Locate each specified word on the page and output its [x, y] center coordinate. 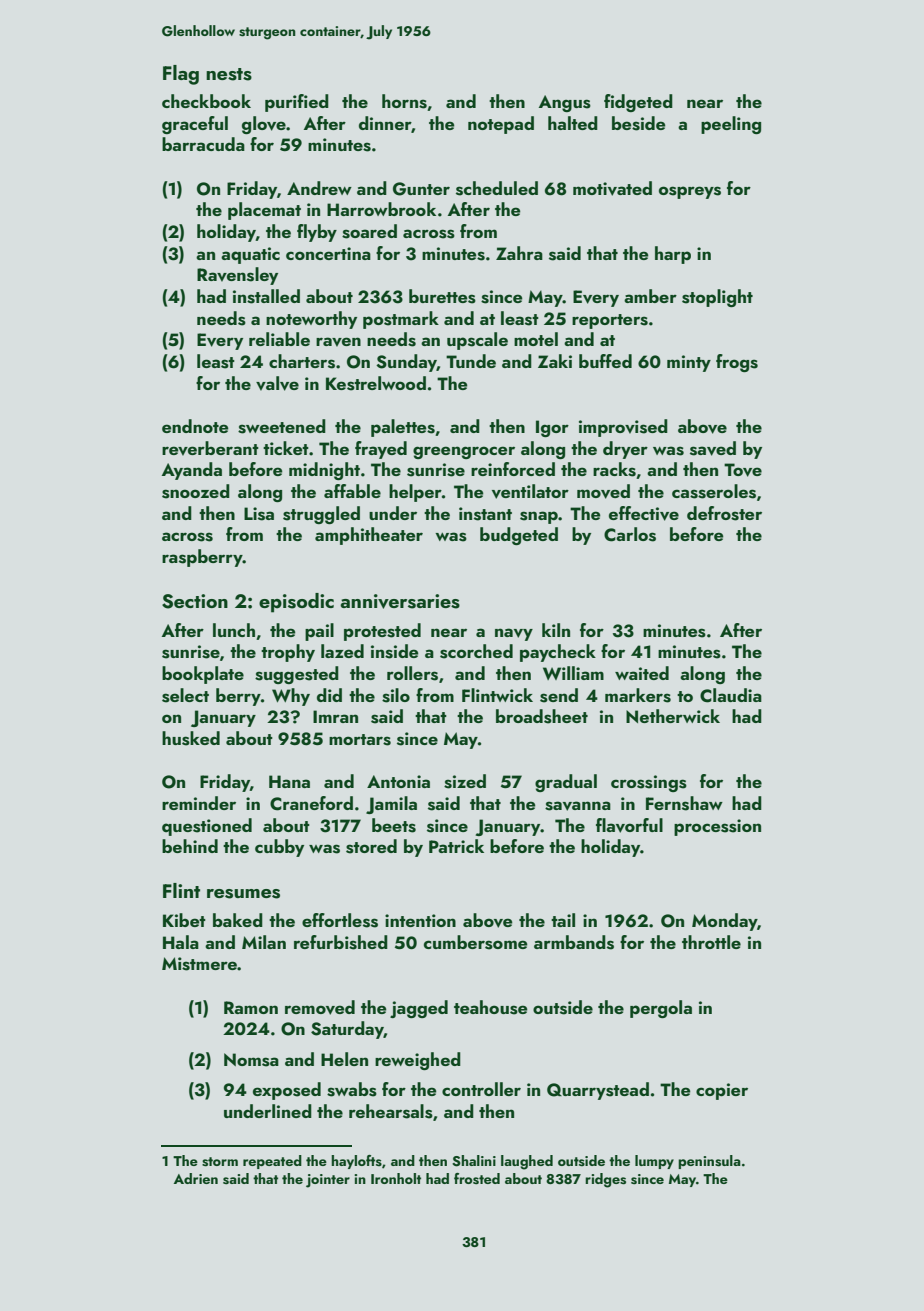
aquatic [250, 255]
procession [717, 827]
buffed [605, 361]
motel [536, 339]
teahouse [491, 1007]
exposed [287, 1091]
